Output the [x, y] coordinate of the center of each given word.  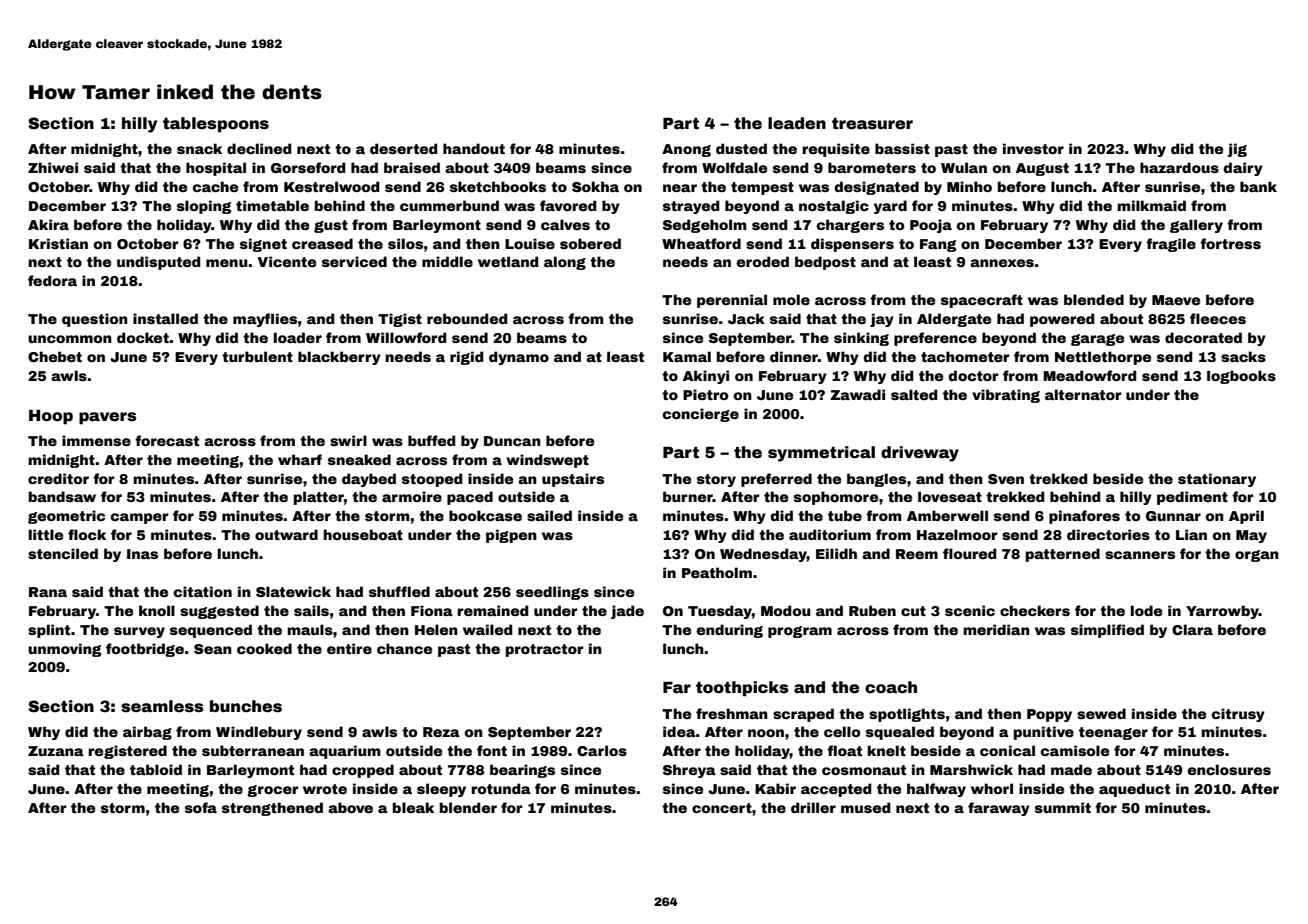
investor [1033, 148]
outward [286, 534]
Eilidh [836, 553]
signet [263, 245]
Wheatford [701, 243]
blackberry [339, 358]
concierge [701, 415]
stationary [1217, 480]
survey [139, 632]
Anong [686, 150]
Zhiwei [53, 167]
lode [1146, 610]
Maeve [1176, 300]
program [800, 632]
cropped [363, 771]
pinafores [1084, 517]
